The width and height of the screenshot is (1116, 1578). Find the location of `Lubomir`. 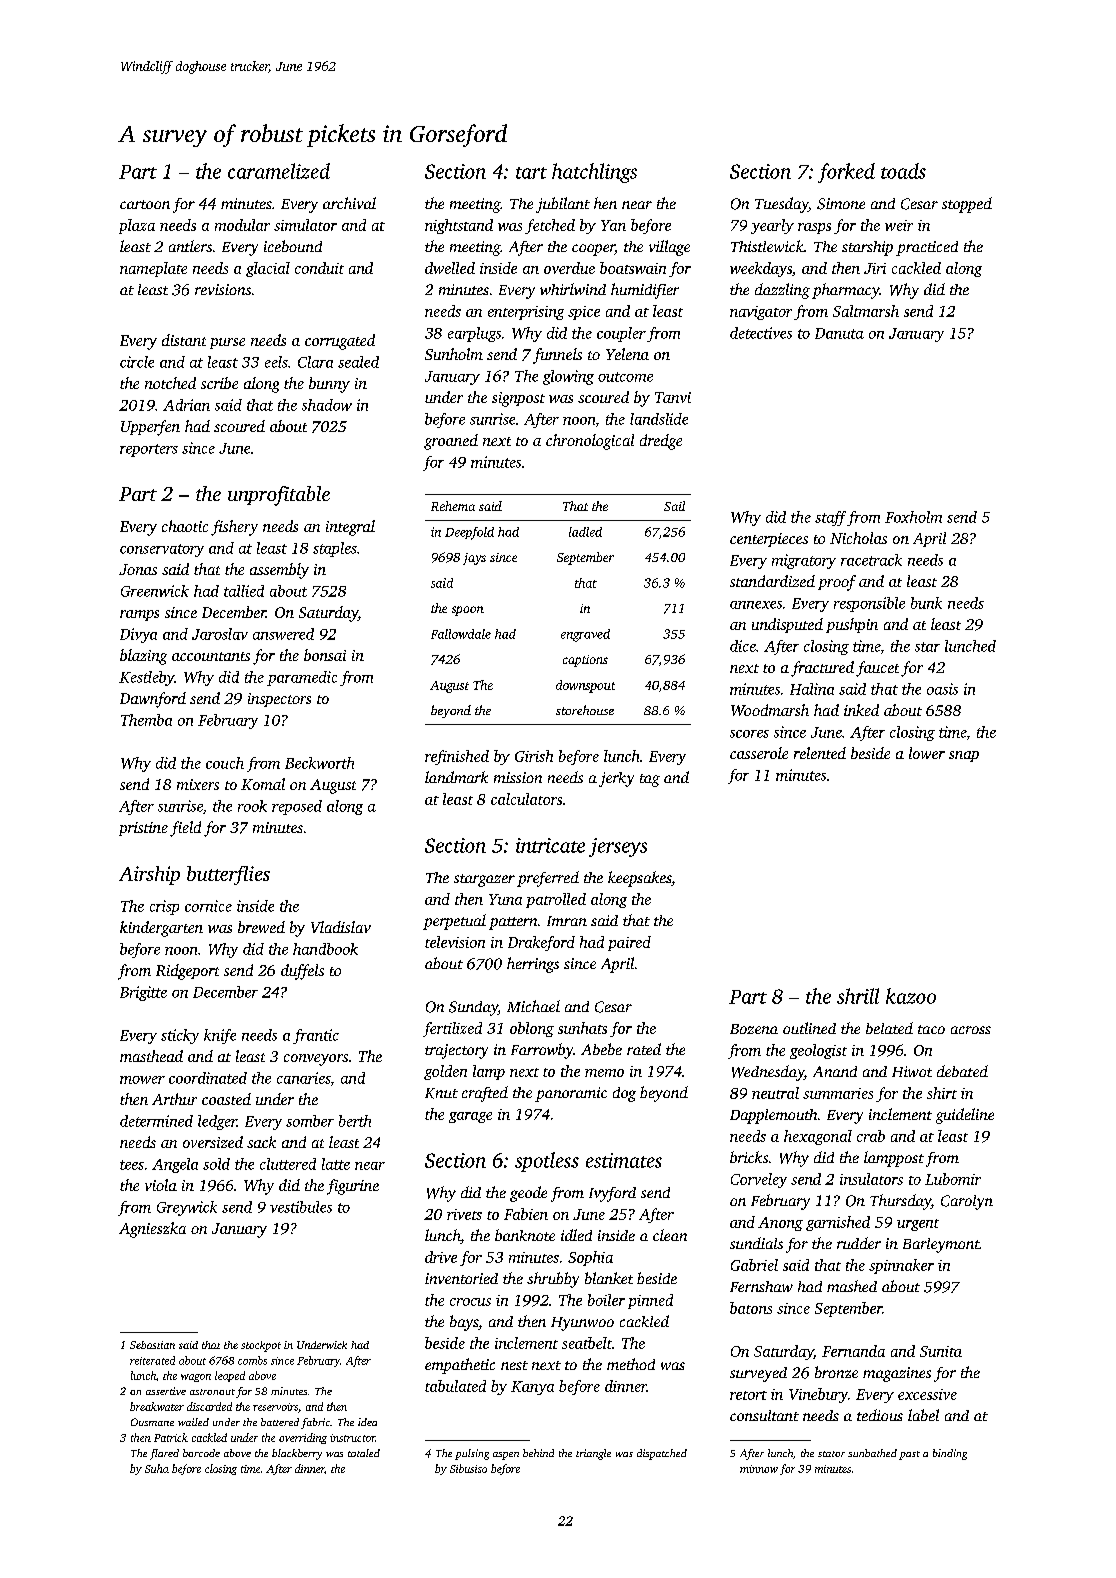

Lubomir is located at coordinates (953, 1179).
